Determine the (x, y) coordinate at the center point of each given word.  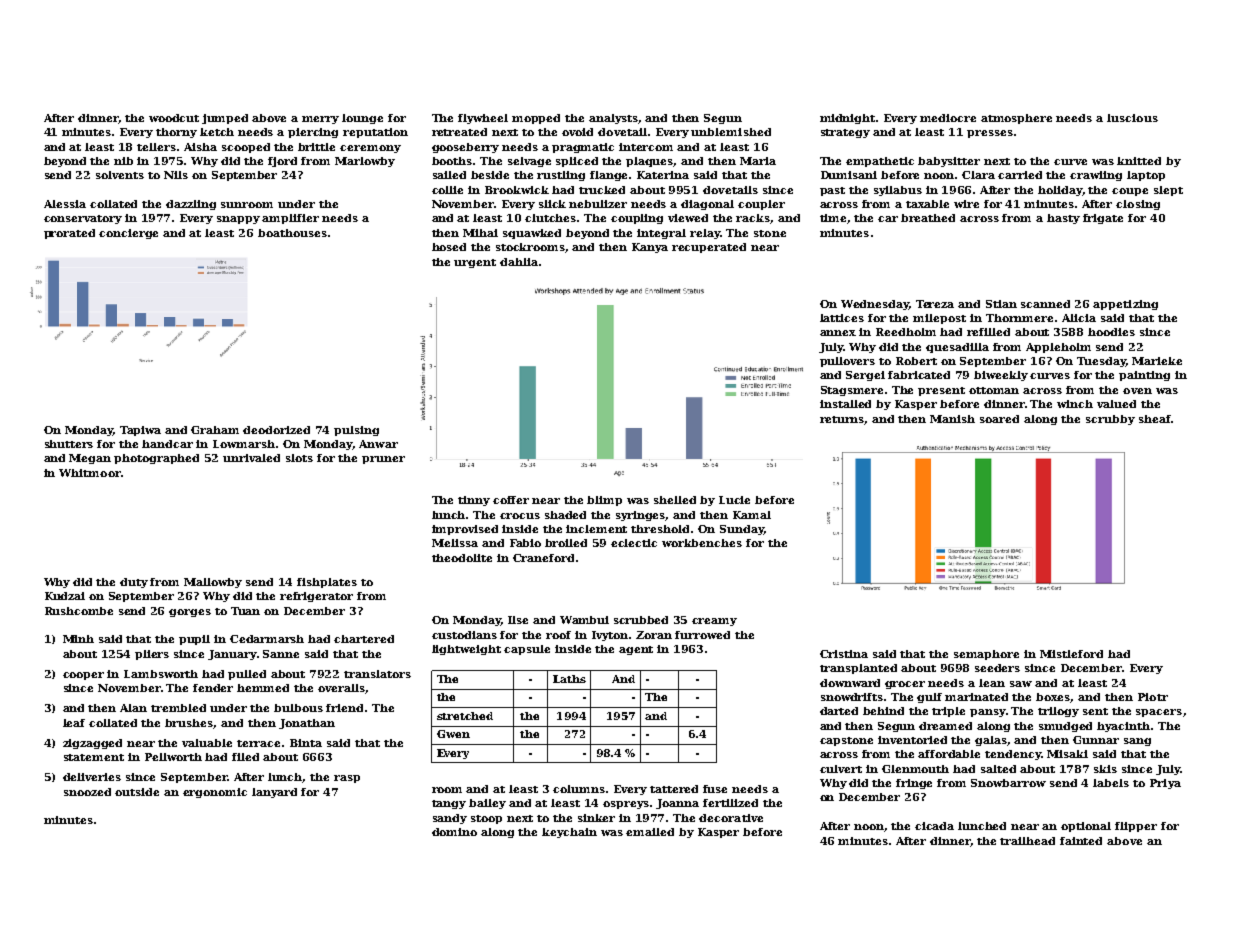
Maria (758, 161)
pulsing (356, 431)
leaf (74, 723)
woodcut (174, 118)
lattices (842, 318)
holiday (1060, 191)
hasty (1063, 219)
